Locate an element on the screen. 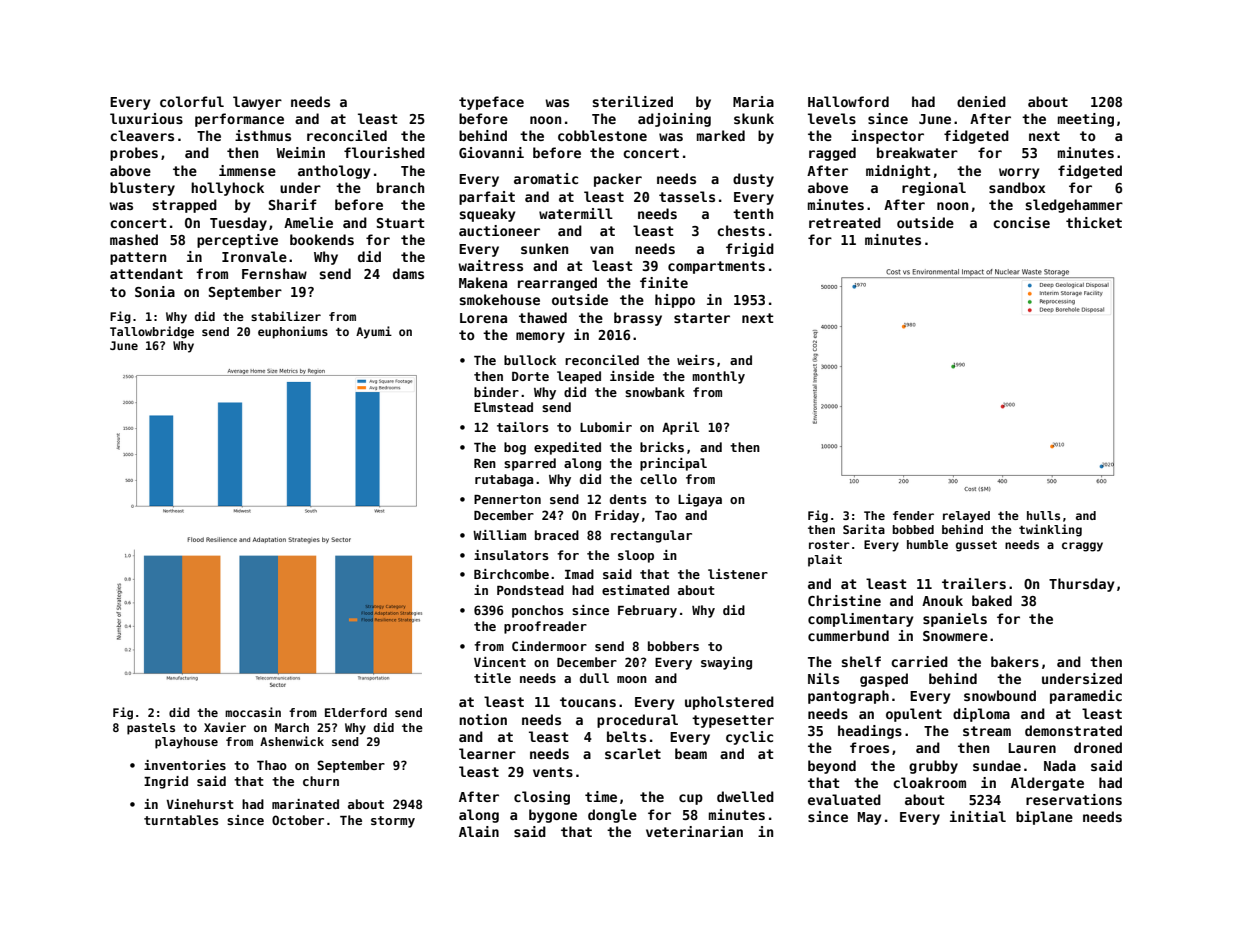  hulls is located at coordinates (1043, 515).
